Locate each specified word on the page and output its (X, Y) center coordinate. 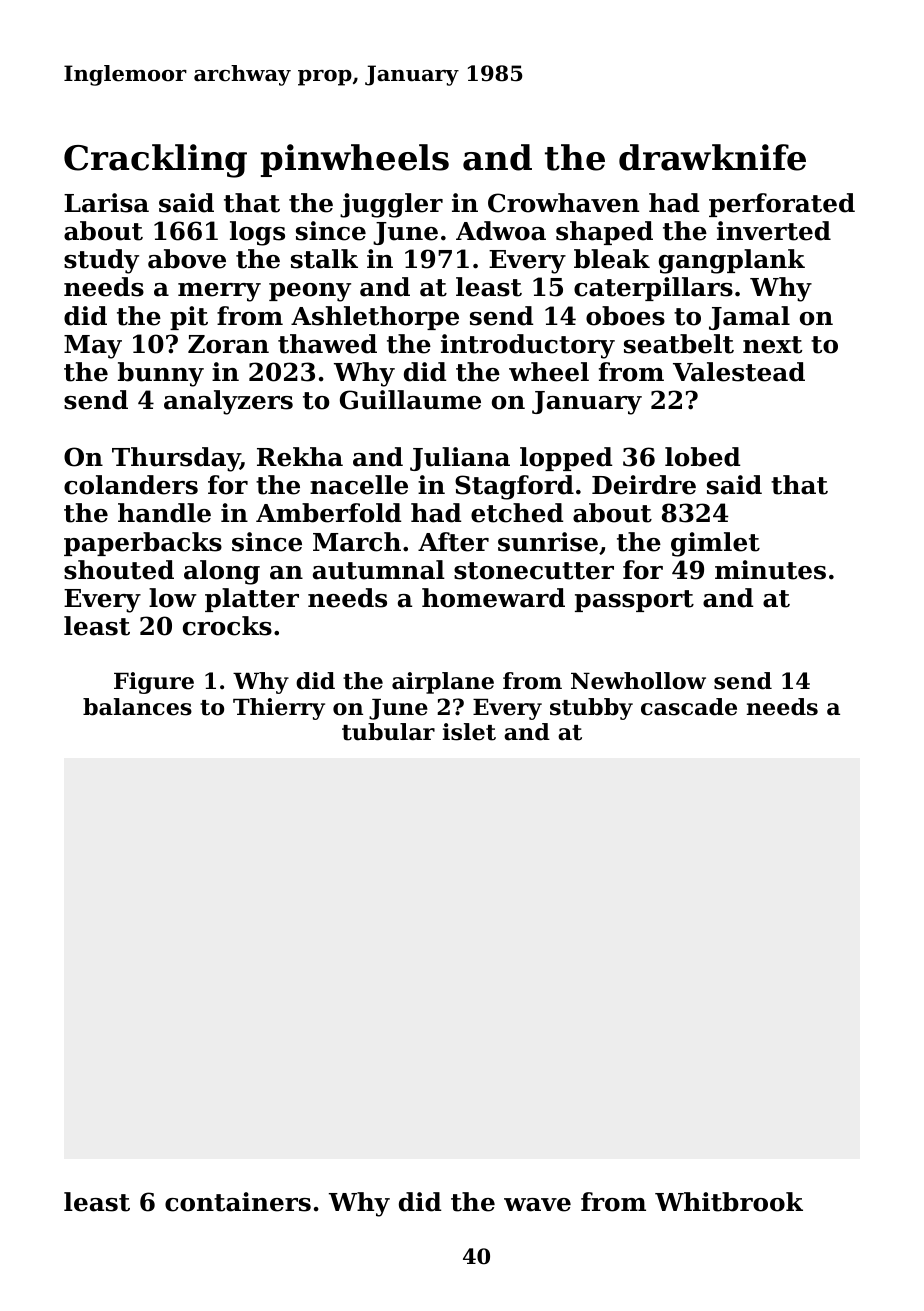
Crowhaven (563, 203)
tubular (388, 732)
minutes (770, 570)
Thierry (279, 709)
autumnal (379, 570)
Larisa (106, 203)
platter (252, 600)
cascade (689, 707)
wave (537, 1205)
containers (238, 1202)
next (772, 345)
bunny (161, 374)
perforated (782, 205)
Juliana (460, 459)
